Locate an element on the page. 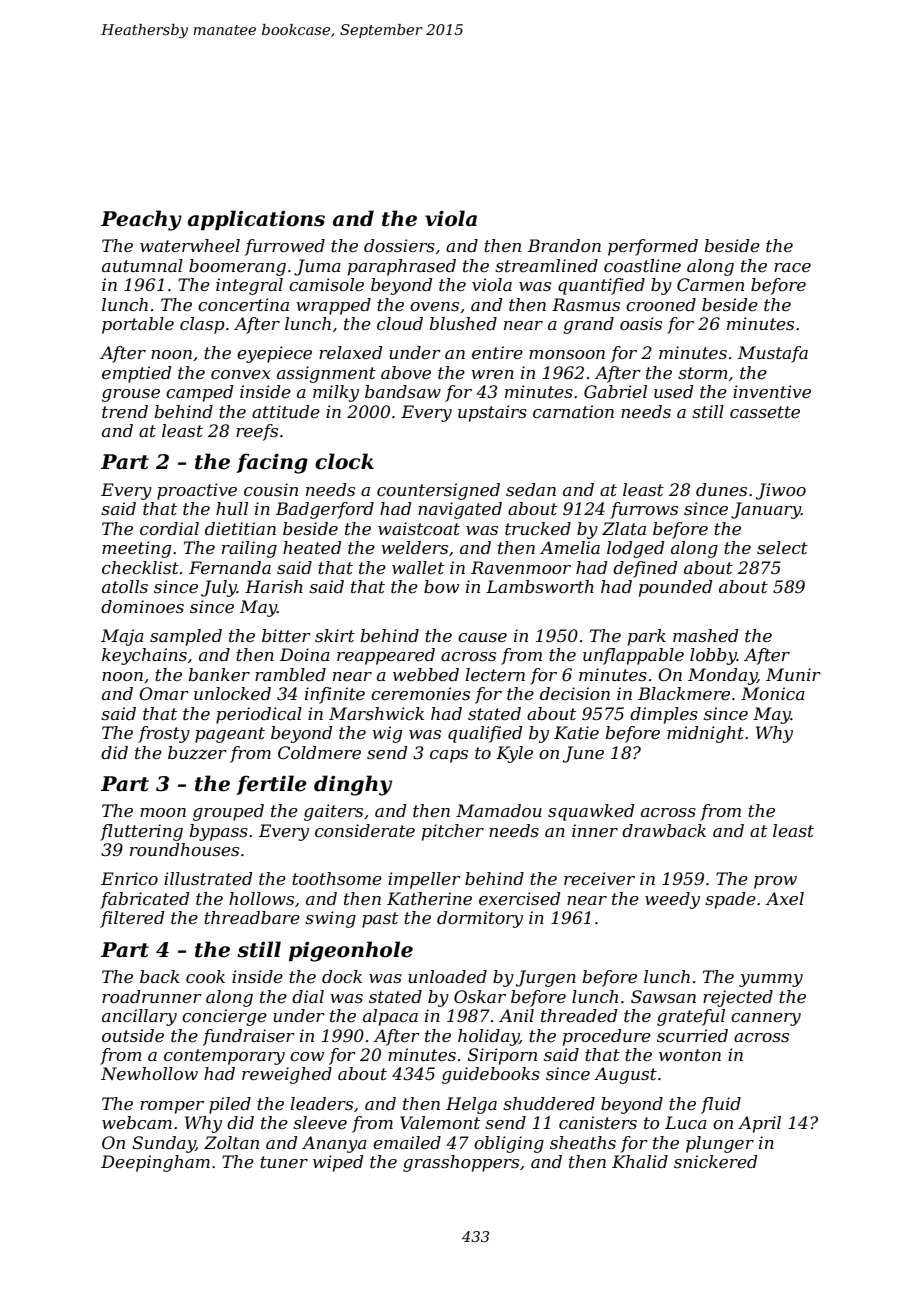 This page has width=924, height=1311. fluttering is located at coordinates (141, 832).
